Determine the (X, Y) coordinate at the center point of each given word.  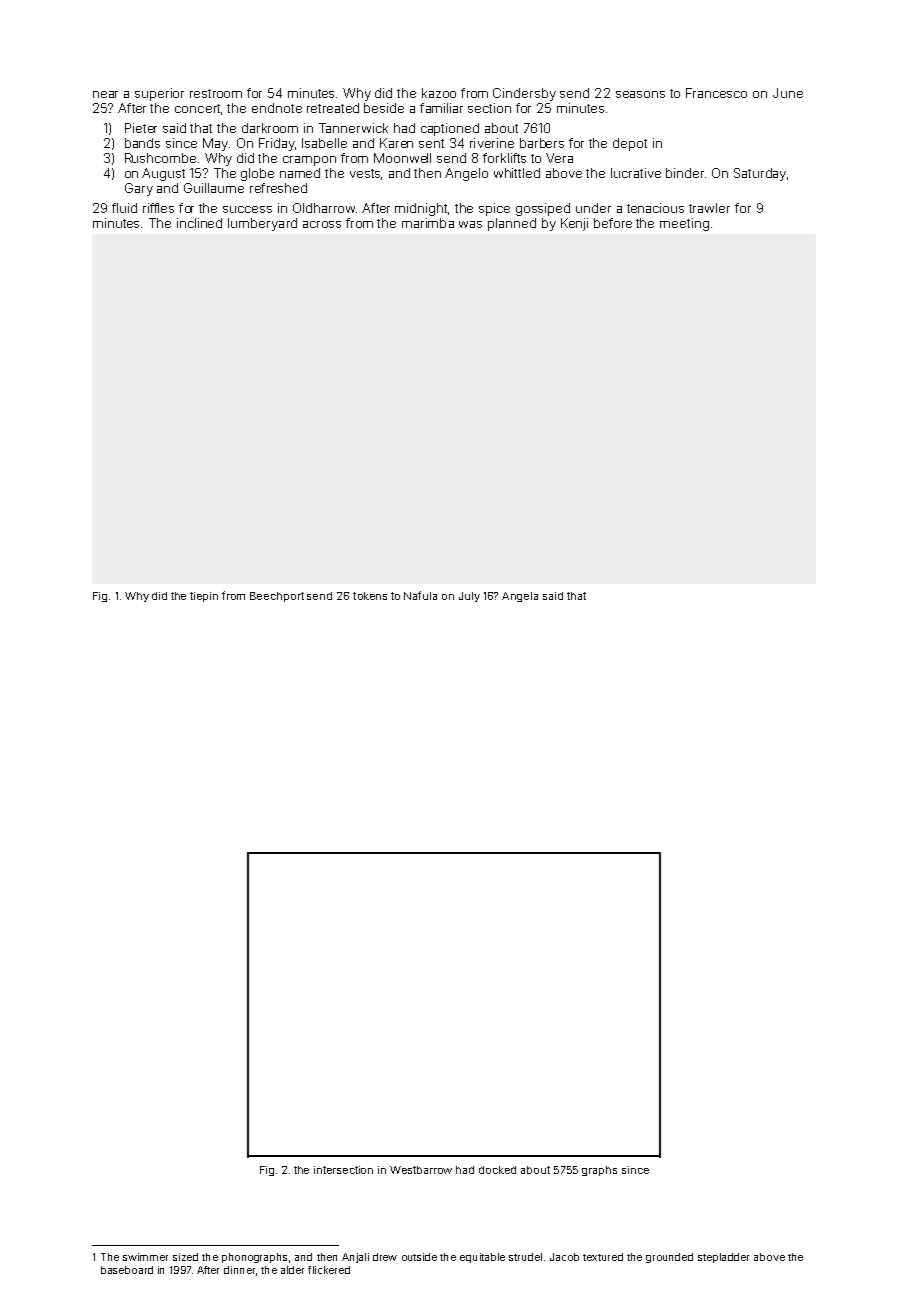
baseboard (127, 1270)
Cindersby (524, 94)
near (105, 94)
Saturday (760, 174)
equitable (482, 1258)
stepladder (723, 1258)
